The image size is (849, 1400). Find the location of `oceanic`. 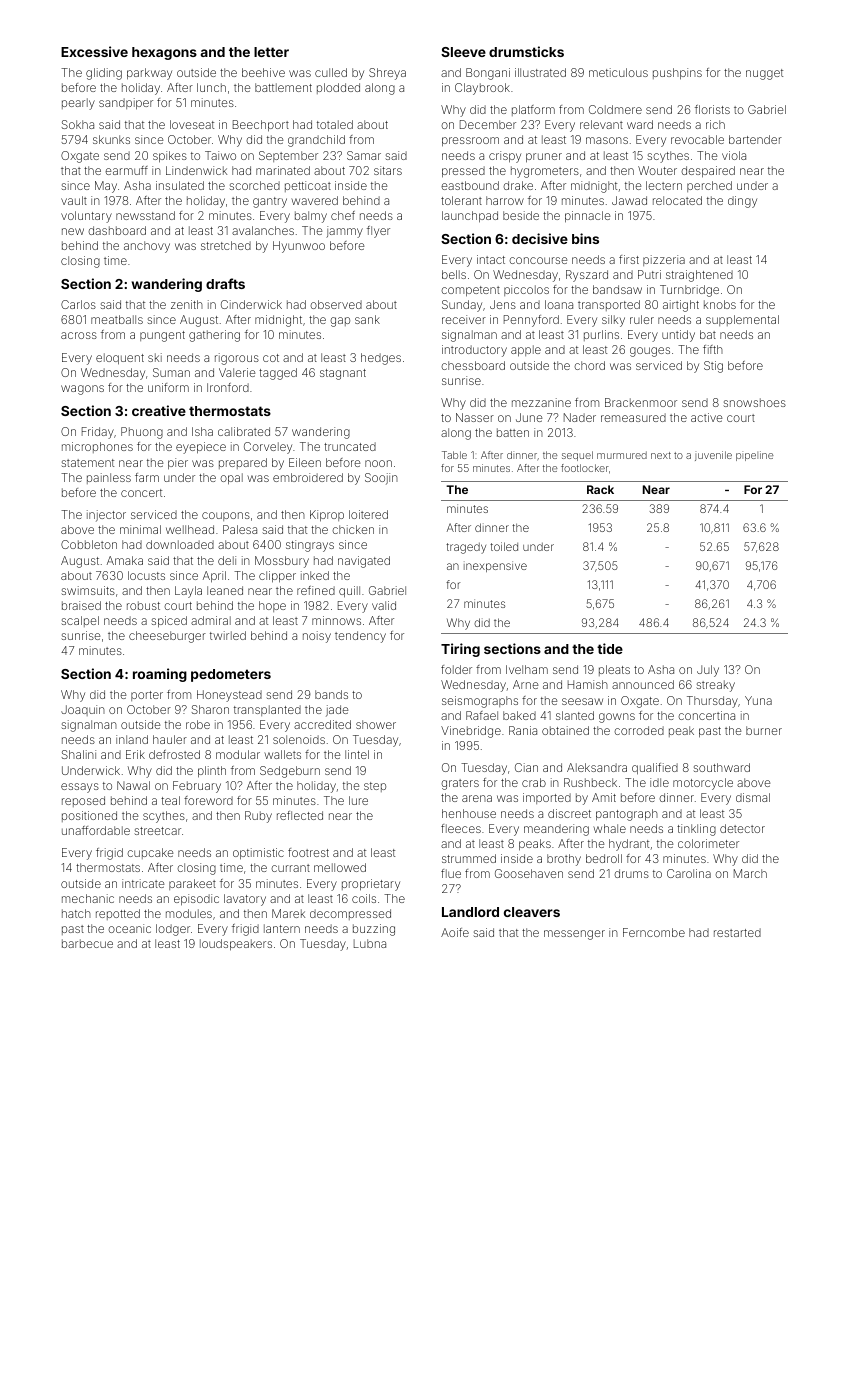

oceanic is located at coordinates (129, 928).
